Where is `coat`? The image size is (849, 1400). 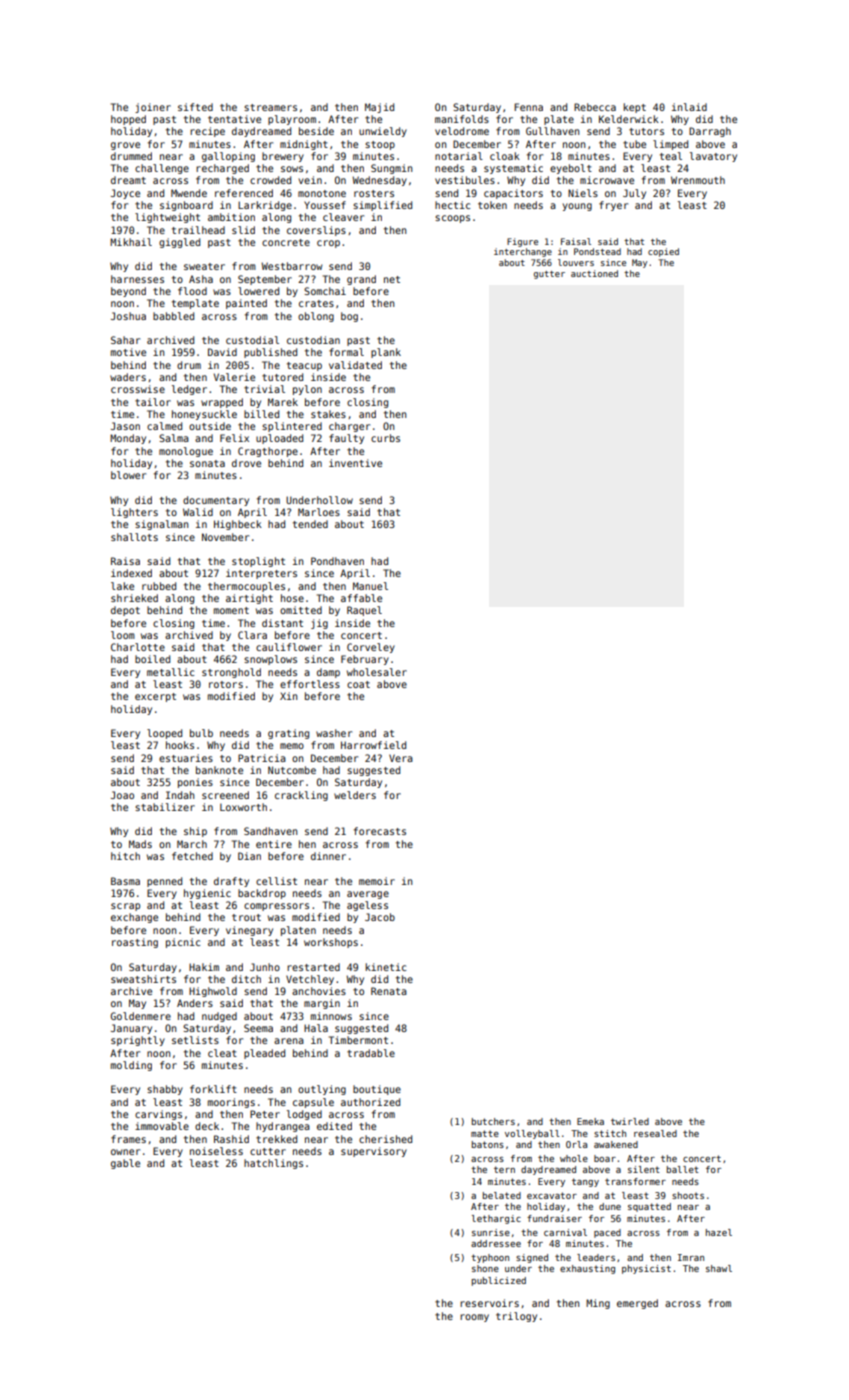
coat is located at coordinates (358, 684).
